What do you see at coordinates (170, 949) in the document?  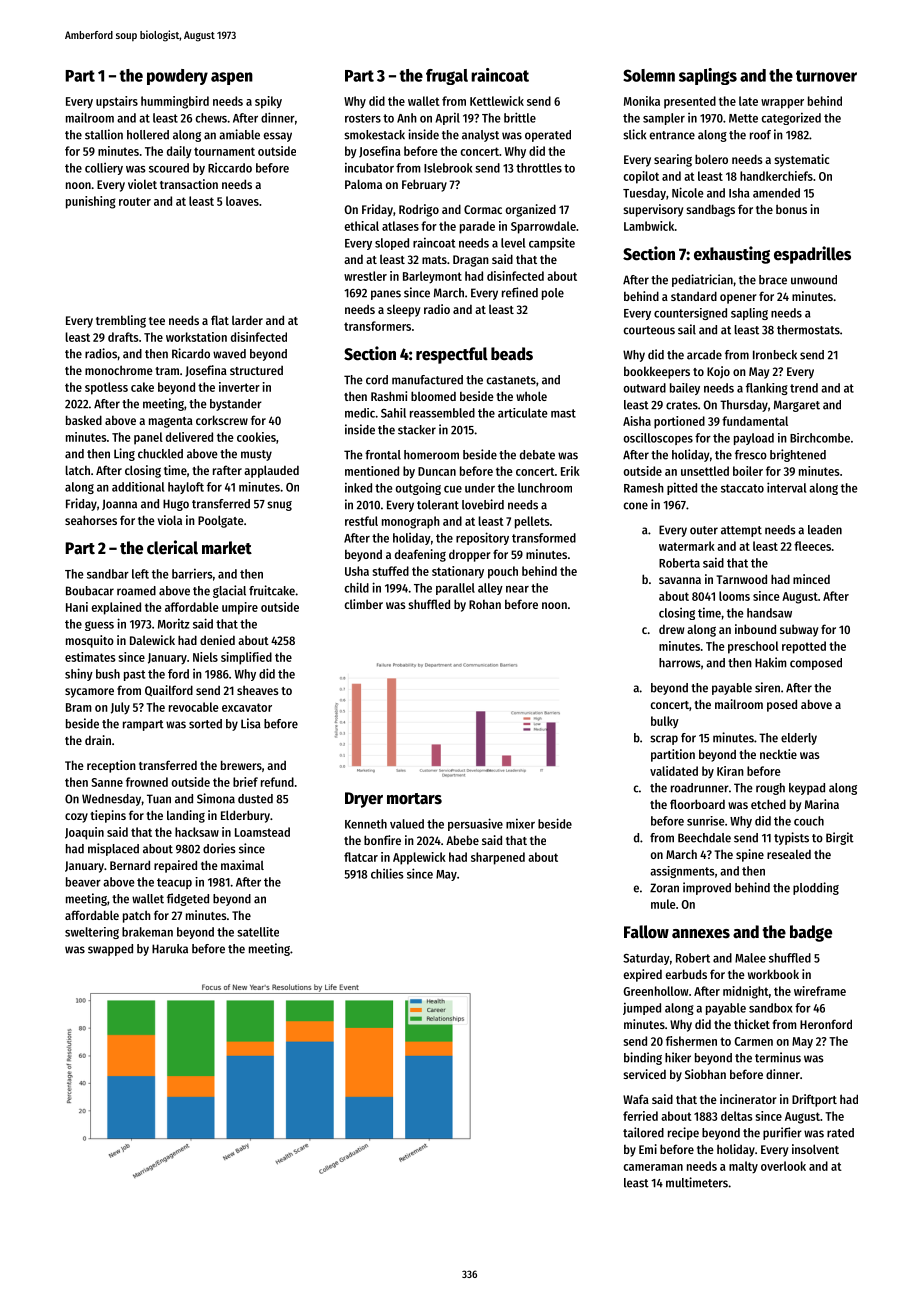 I see `Haruka` at bounding box center [170, 949].
